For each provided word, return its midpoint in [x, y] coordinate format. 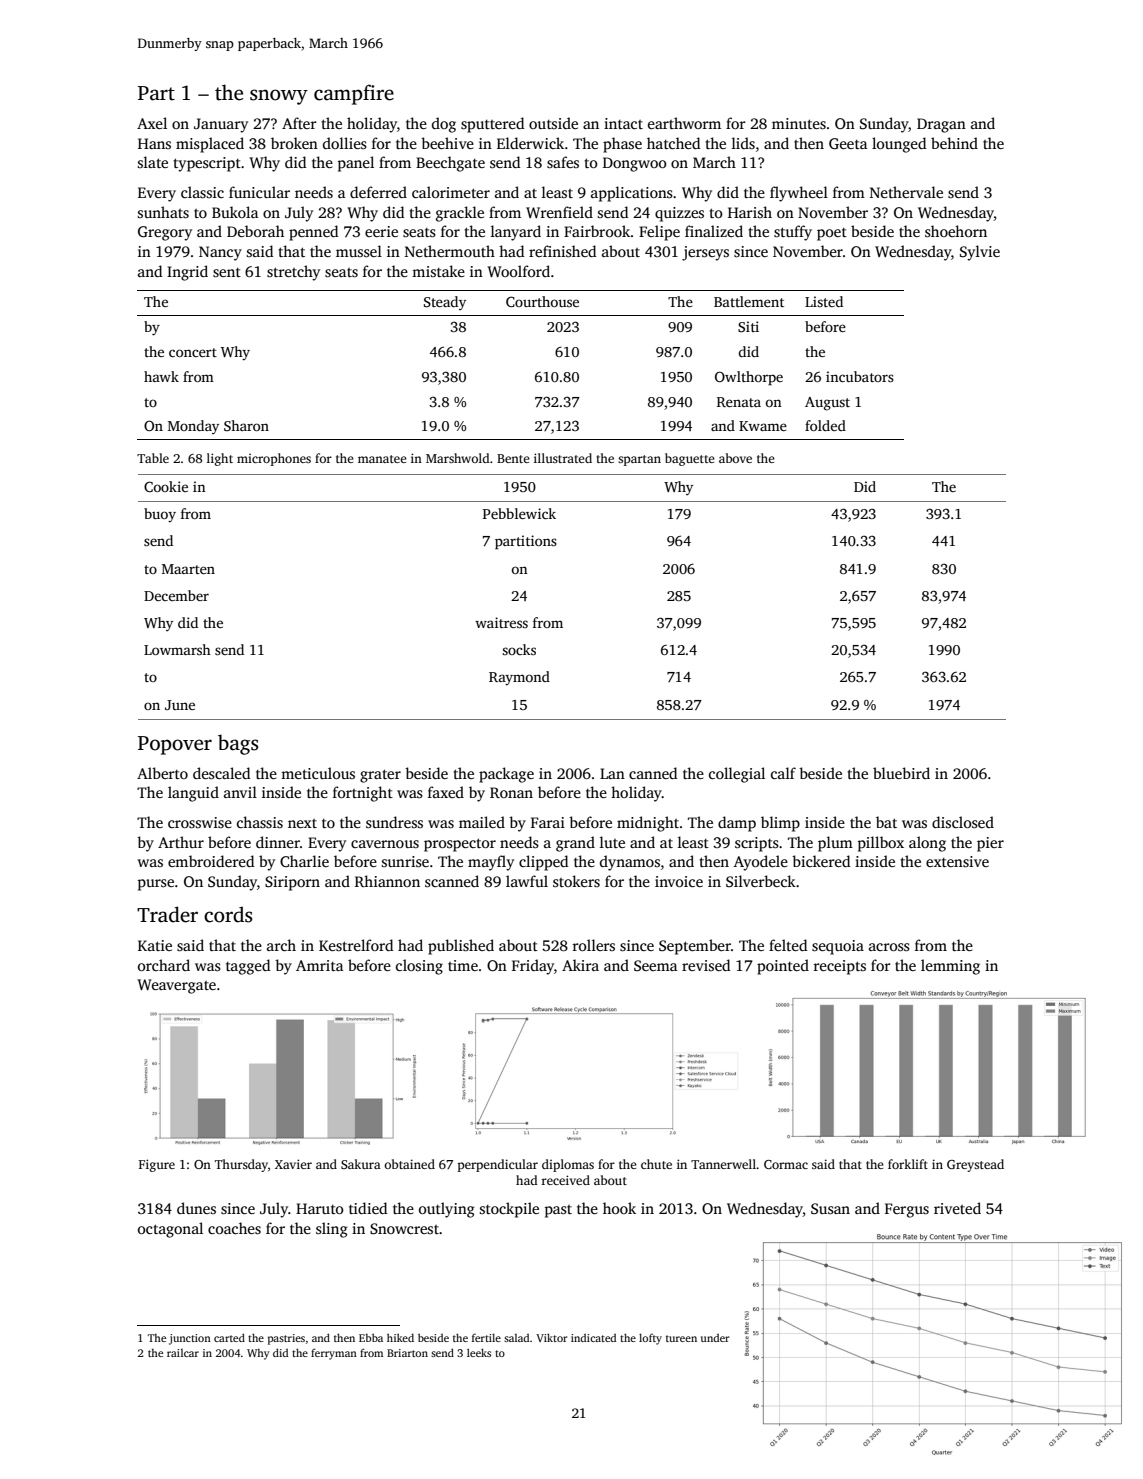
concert [193, 352]
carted [229, 1337]
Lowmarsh [177, 649]
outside [553, 123]
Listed [824, 301]
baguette [690, 459]
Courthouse [542, 301]
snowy [279, 97]
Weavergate [176, 986]
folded [825, 425]
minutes [799, 123]
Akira [580, 965]
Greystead [975, 1165]
